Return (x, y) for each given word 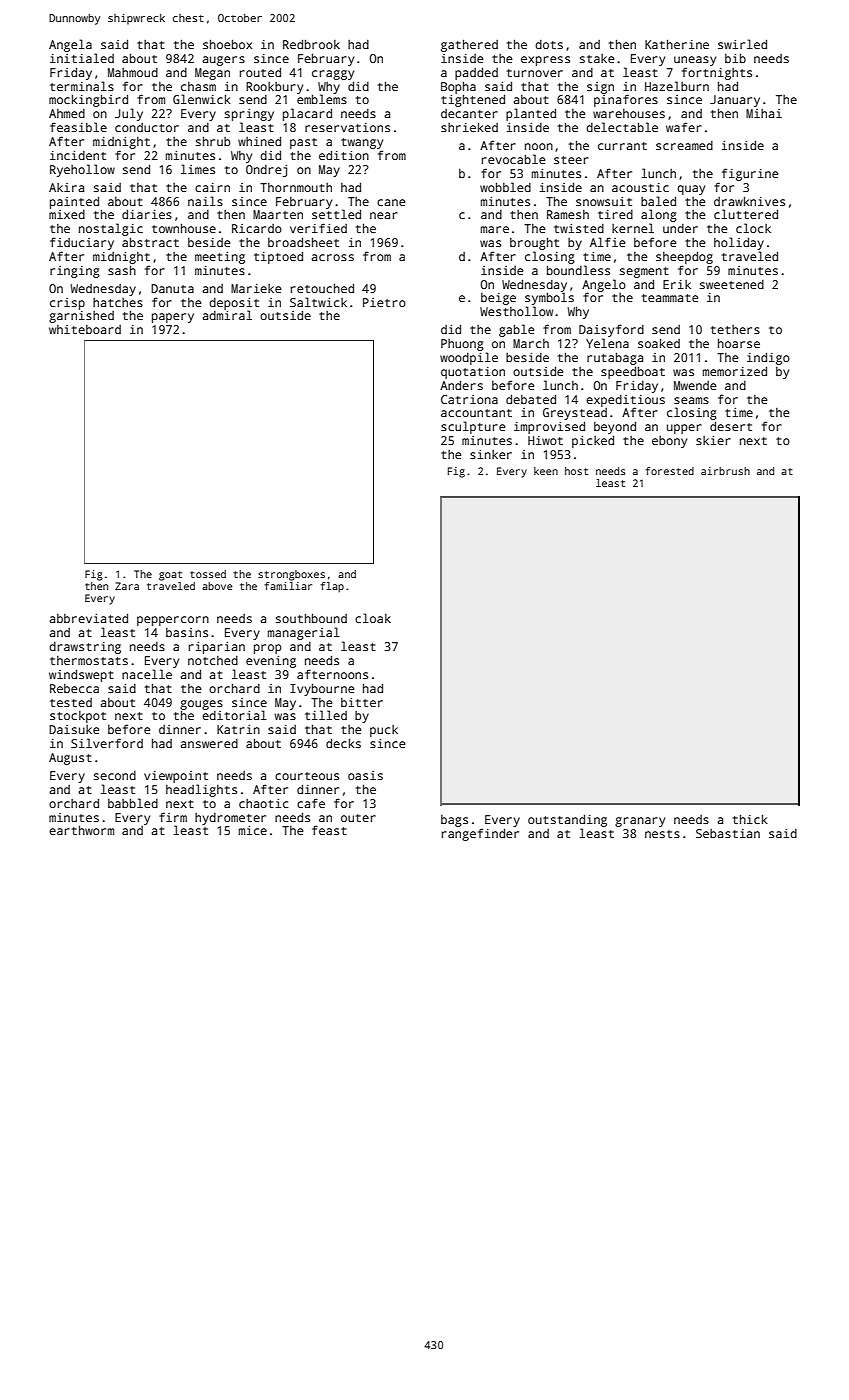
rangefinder (480, 834)
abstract (150, 242)
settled (336, 214)
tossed (208, 574)
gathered (469, 45)
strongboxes (291, 575)
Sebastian (728, 833)
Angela (70, 45)
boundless (578, 270)
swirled (742, 44)
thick (750, 819)
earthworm (81, 830)
